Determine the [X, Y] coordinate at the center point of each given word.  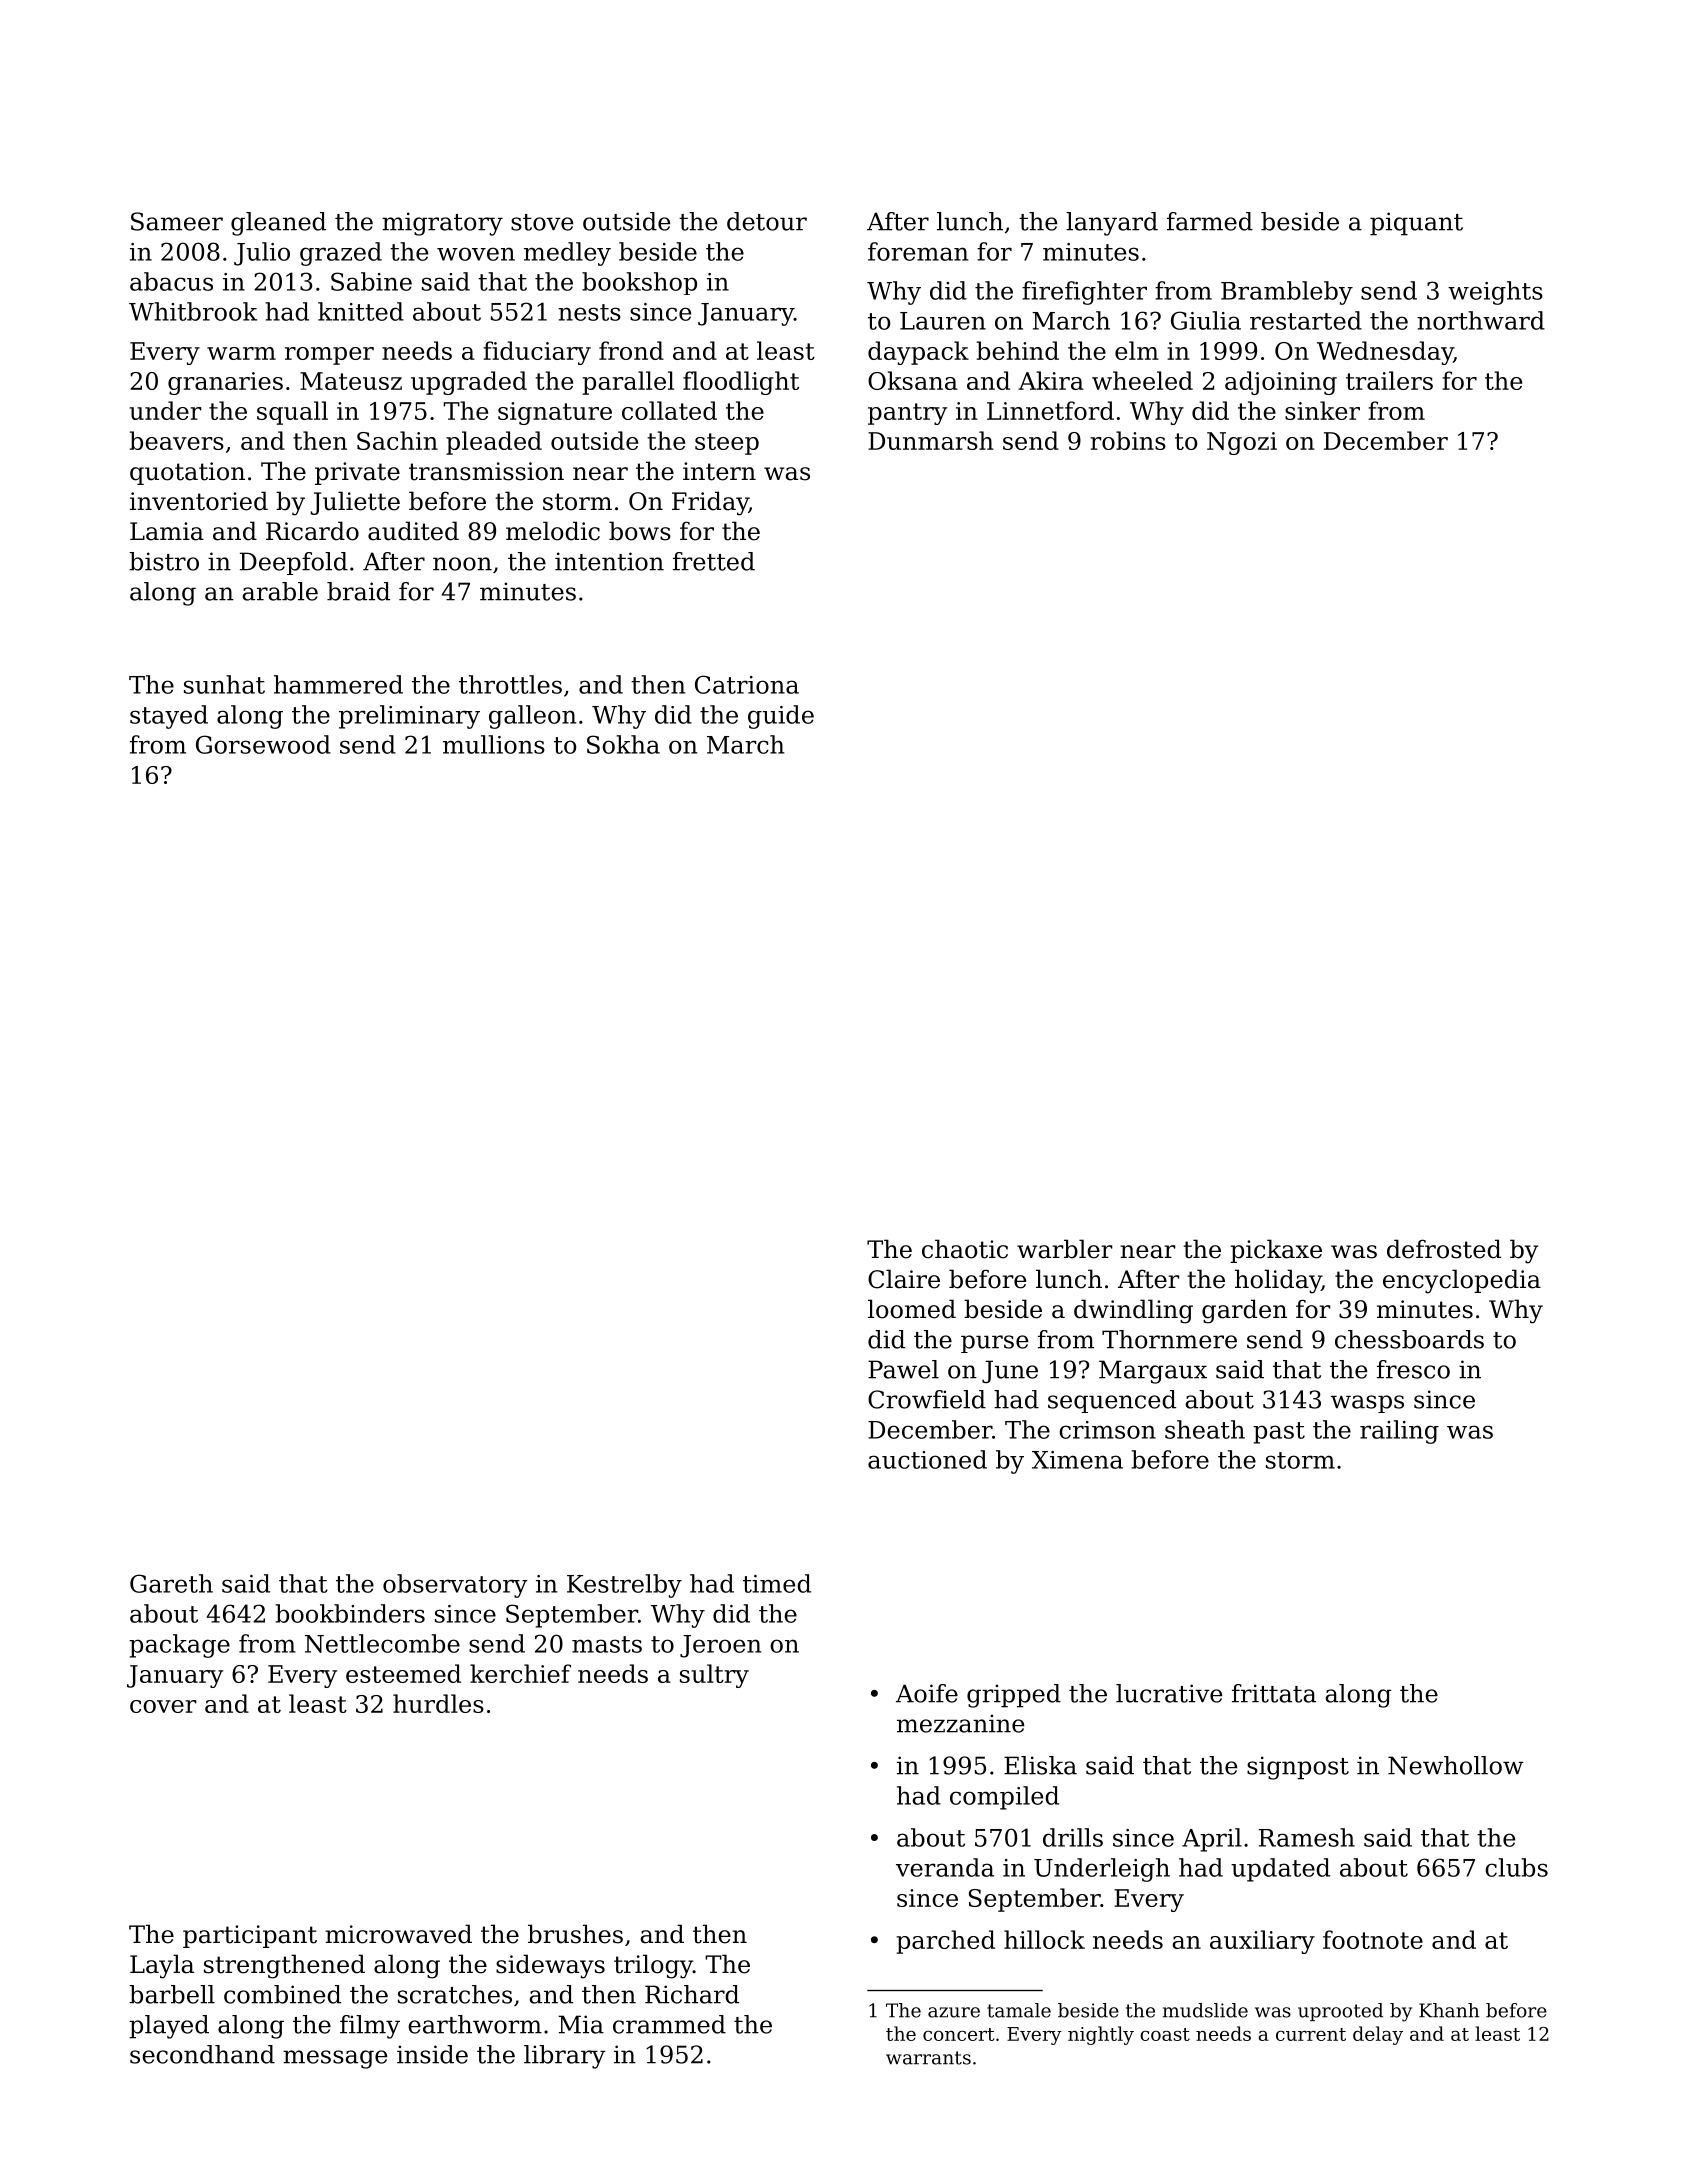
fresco [1413, 1369]
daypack [918, 353]
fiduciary [537, 353]
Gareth [171, 1583]
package [179, 1646]
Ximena [1077, 1460]
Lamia [167, 531]
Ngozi [1242, 443]
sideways [550, 1966]
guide [781, 717]
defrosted [1444, 1249]
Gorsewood [263, 744]
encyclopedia [1462, 1281]
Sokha [623, 744]
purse [994, 1344]
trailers [1389, 380]
